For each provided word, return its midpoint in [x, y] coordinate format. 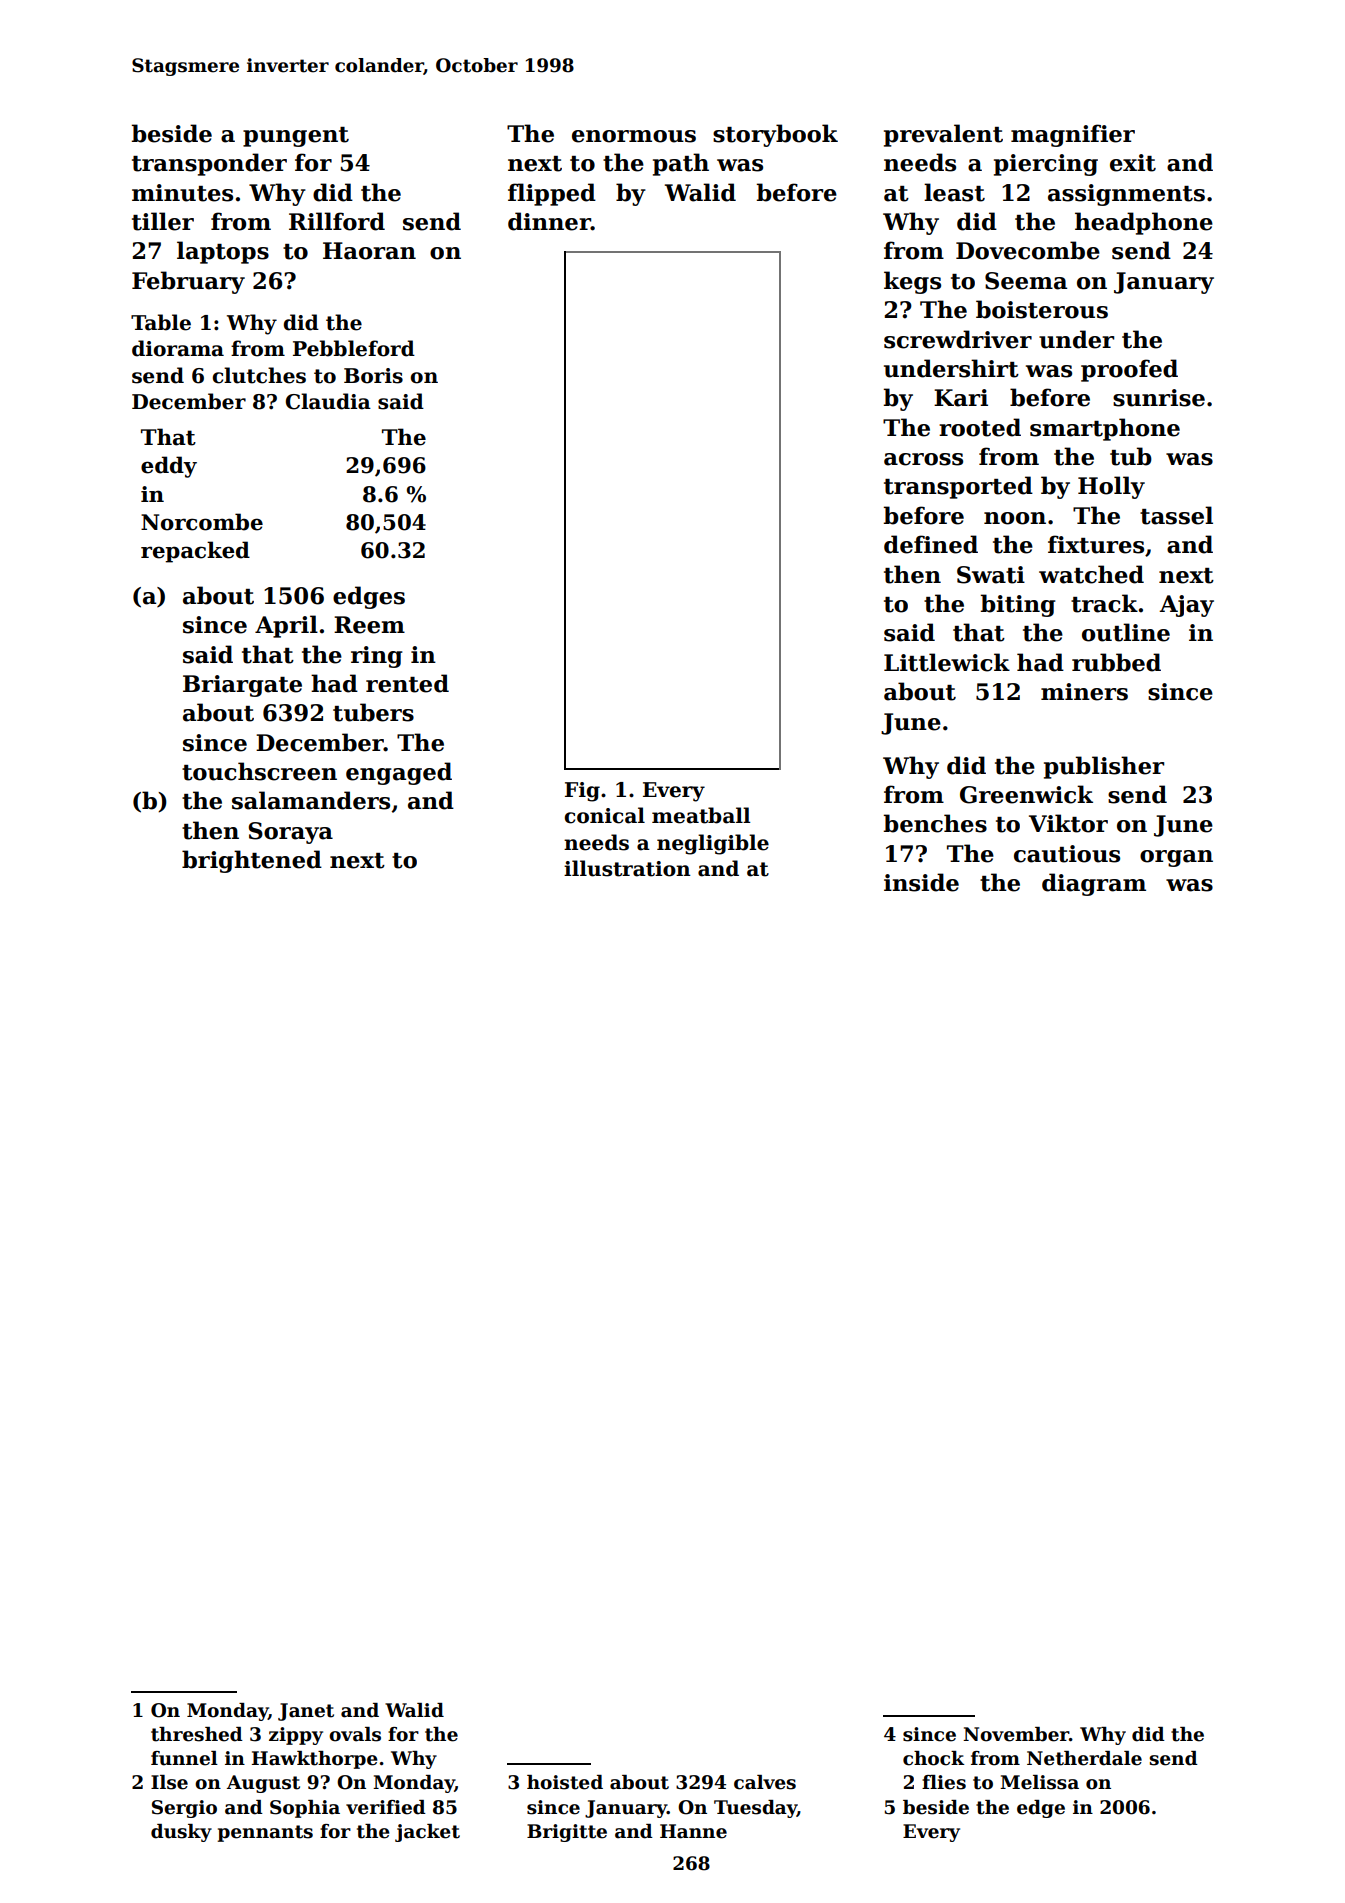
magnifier [1073, 135]
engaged [399, 773]
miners [1084, 692]
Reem [369, 625]
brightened [252, 861]
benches [935, 823]
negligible [713, 844]
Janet [306, 1712]
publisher [1104, 767]
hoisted [565, 1782]
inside [921, 882]
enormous [634, 136]
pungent [296, 137]
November [1016, 1734]
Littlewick [947, 662]
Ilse [169, 1782]
